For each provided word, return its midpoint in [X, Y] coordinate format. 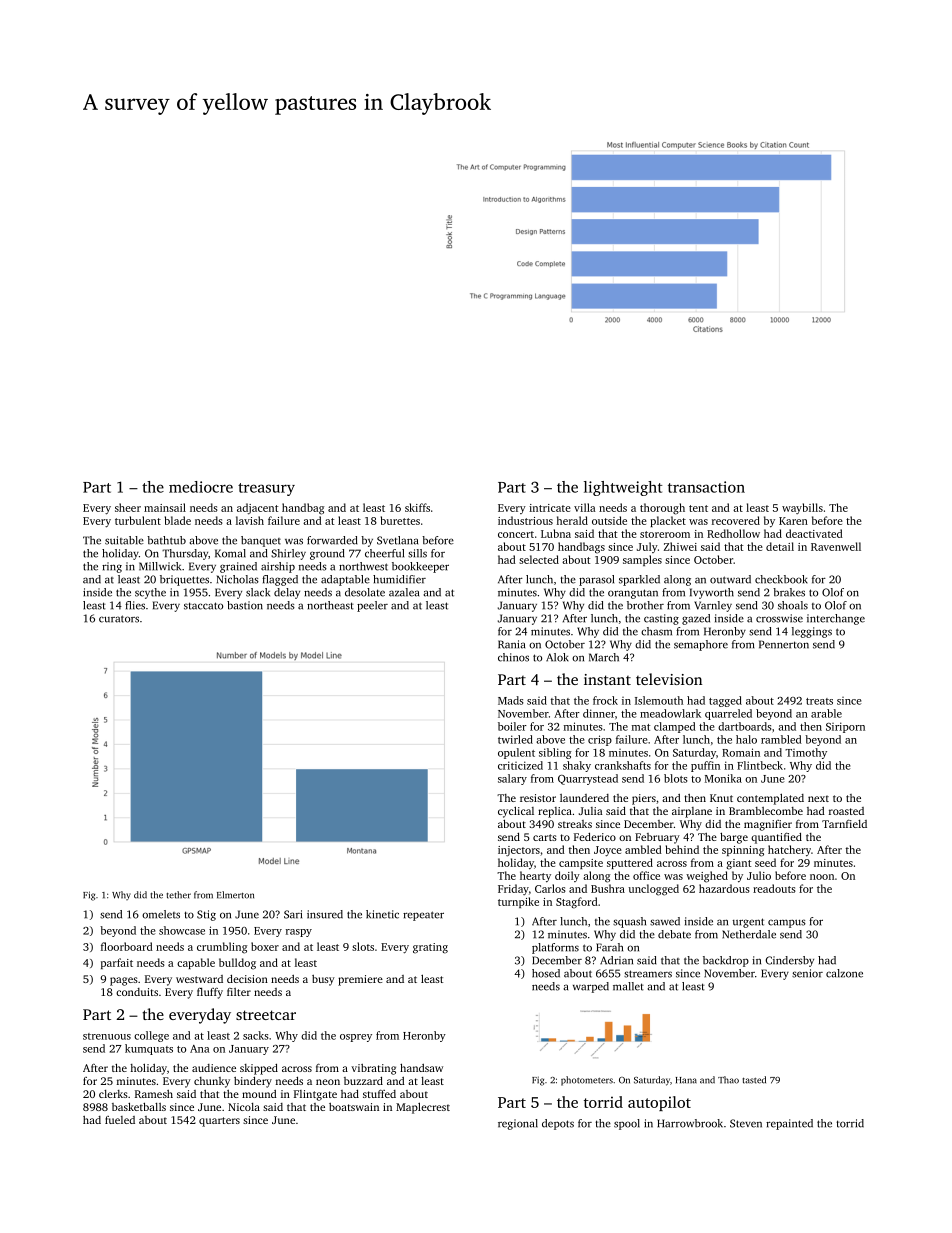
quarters [219, 1122]
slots [363, 946]
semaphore [701, 645]
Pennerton [784, 644]
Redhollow [733, 533]
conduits [137, 992]
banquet [261, 541]
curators [119, 619]
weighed [707, 877]
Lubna [556, 533]
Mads [510, 700]
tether [178, 895]
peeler [372, 606]
